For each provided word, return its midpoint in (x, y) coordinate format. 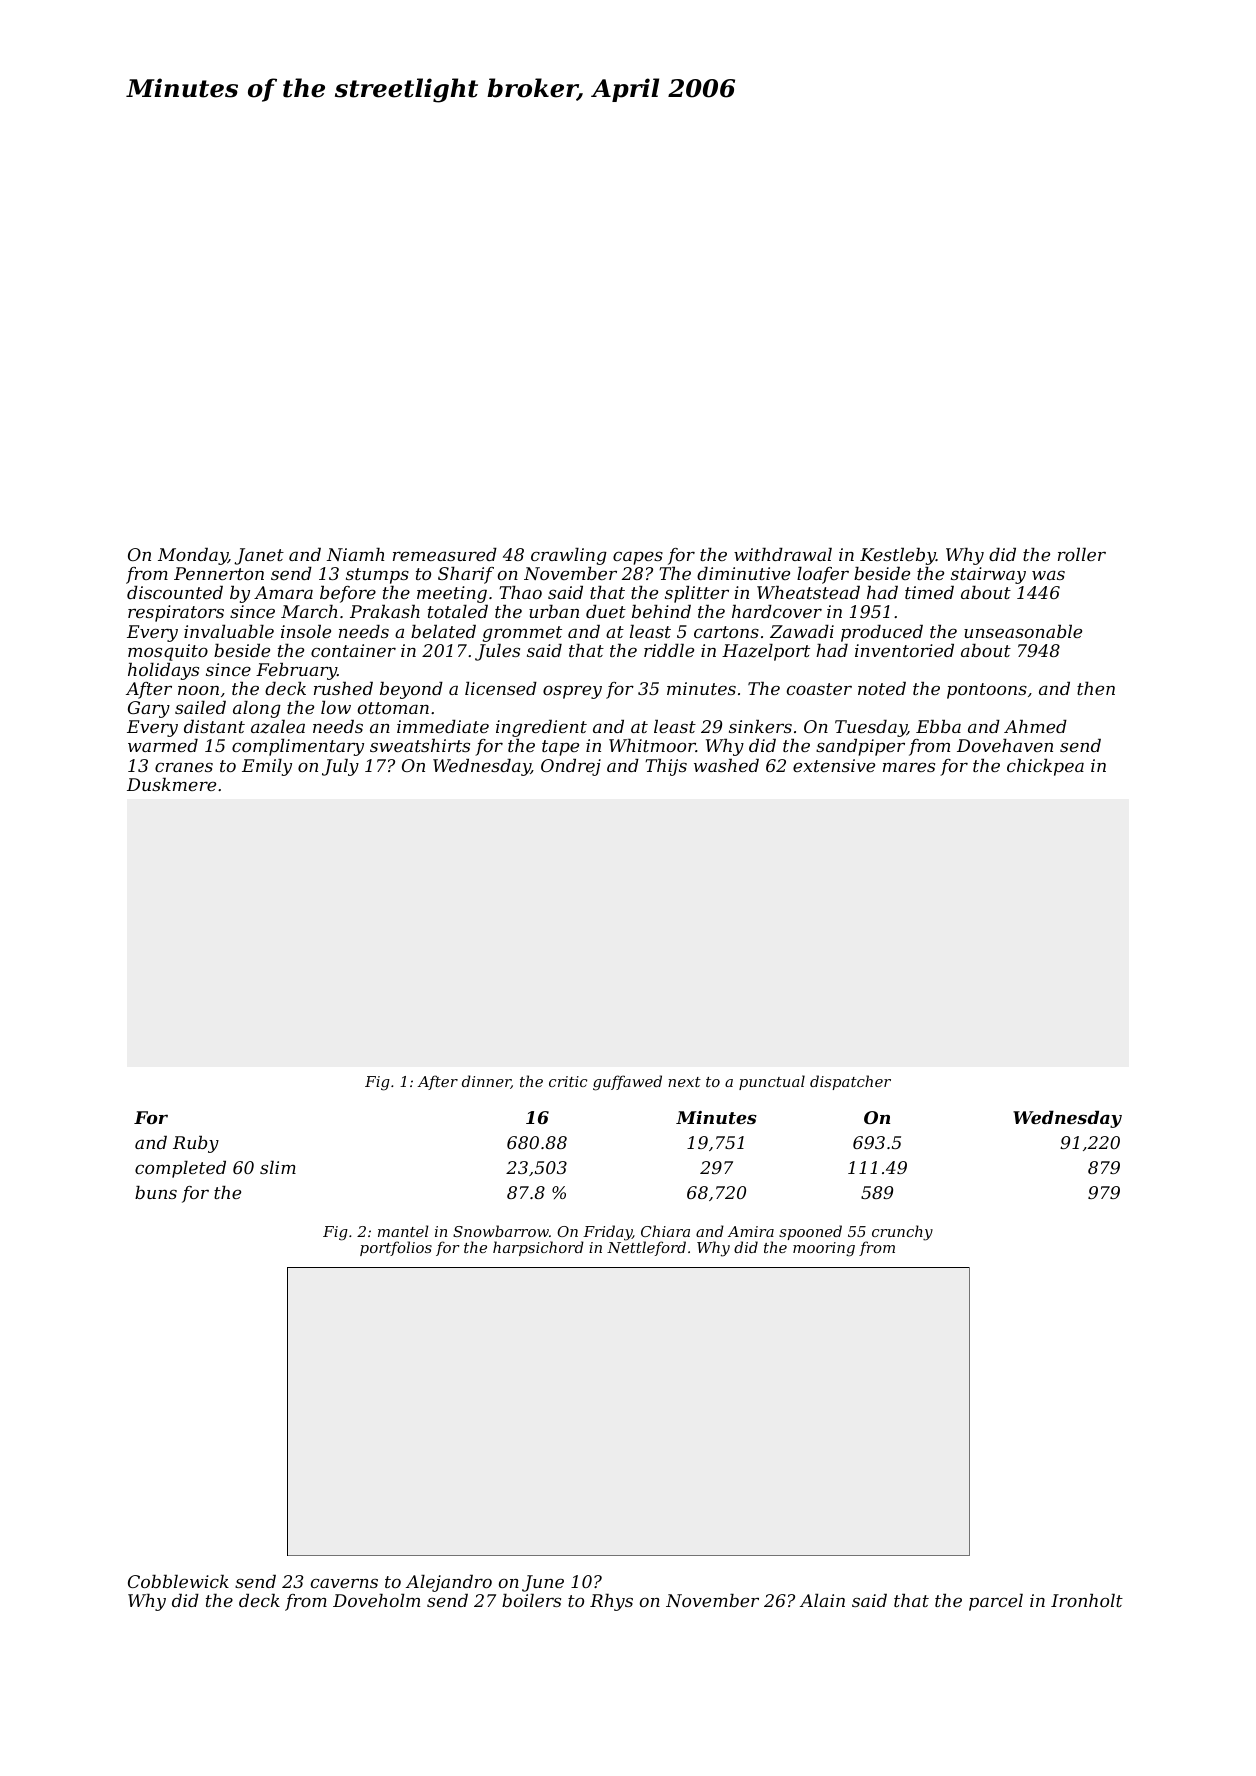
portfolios (396, 1248)
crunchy (902, 1233)
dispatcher (850, 1082)
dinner (486, 1082)
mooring (824, 1249)
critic (568, 1081)
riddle (669, 650)
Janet (259, 556)
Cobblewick (178, 1581)
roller (1082, 554)
